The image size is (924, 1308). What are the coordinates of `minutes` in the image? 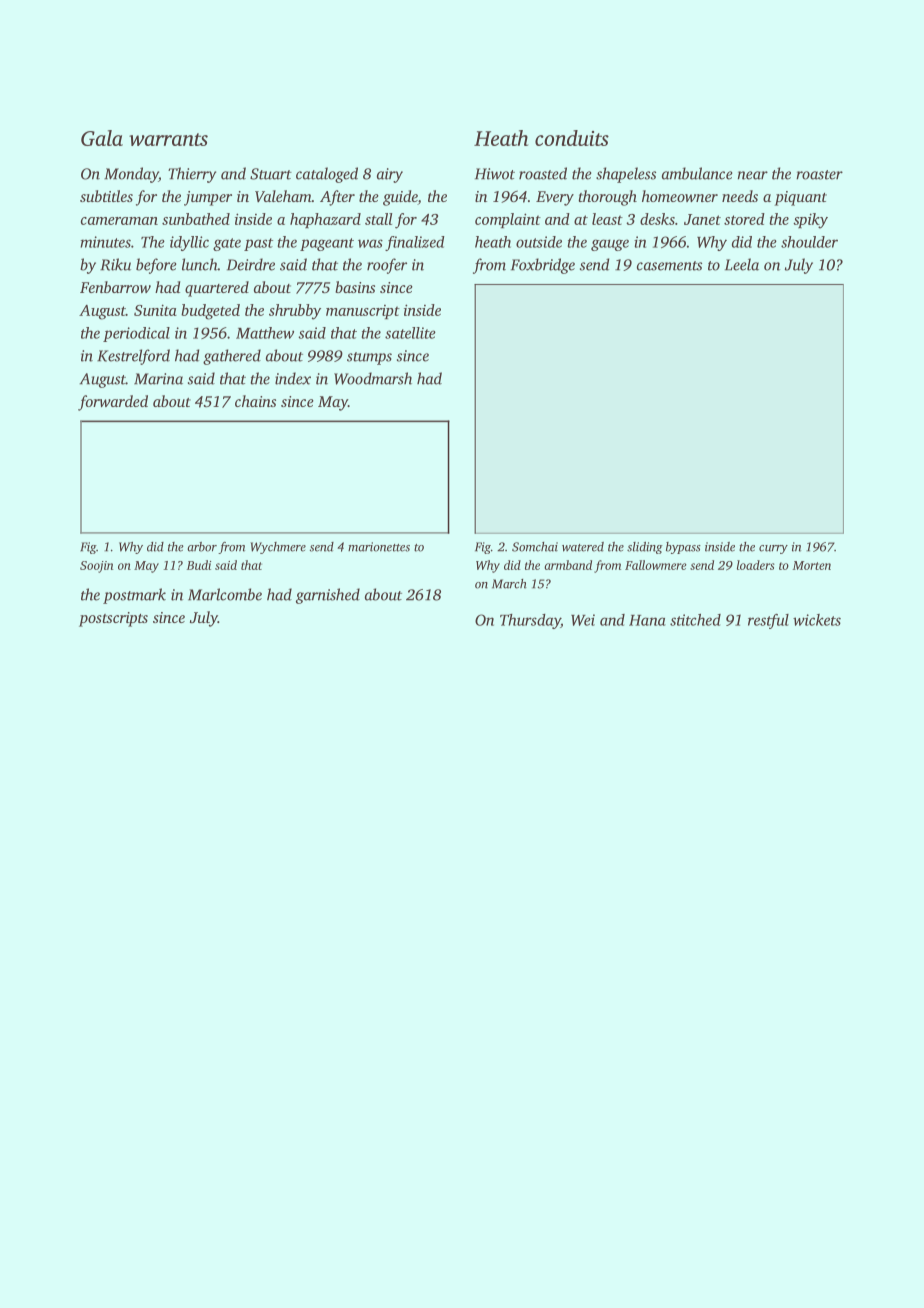 It's located at (105, 242).
